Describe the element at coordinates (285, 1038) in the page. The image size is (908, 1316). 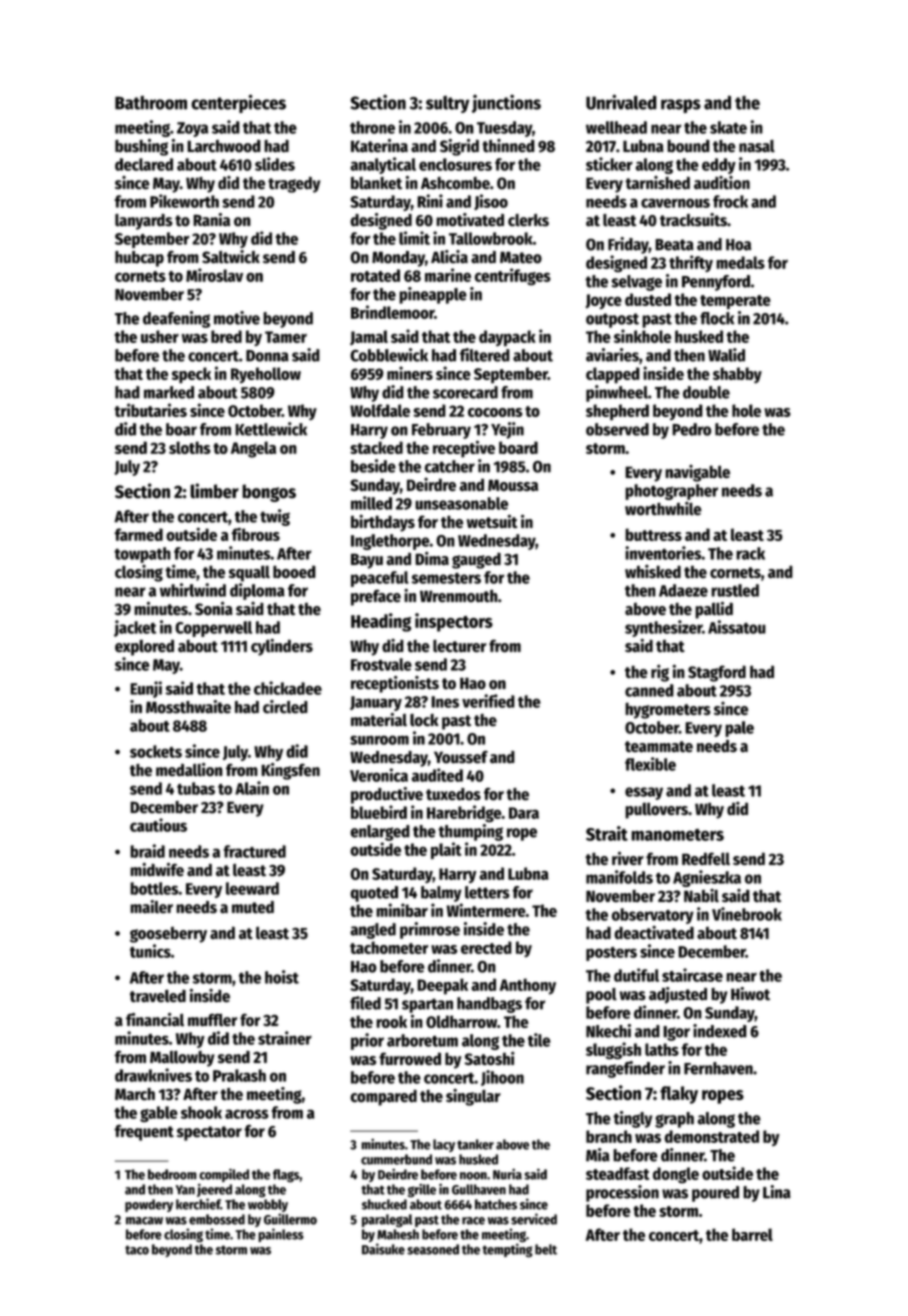
I see `strainer` at that location.
